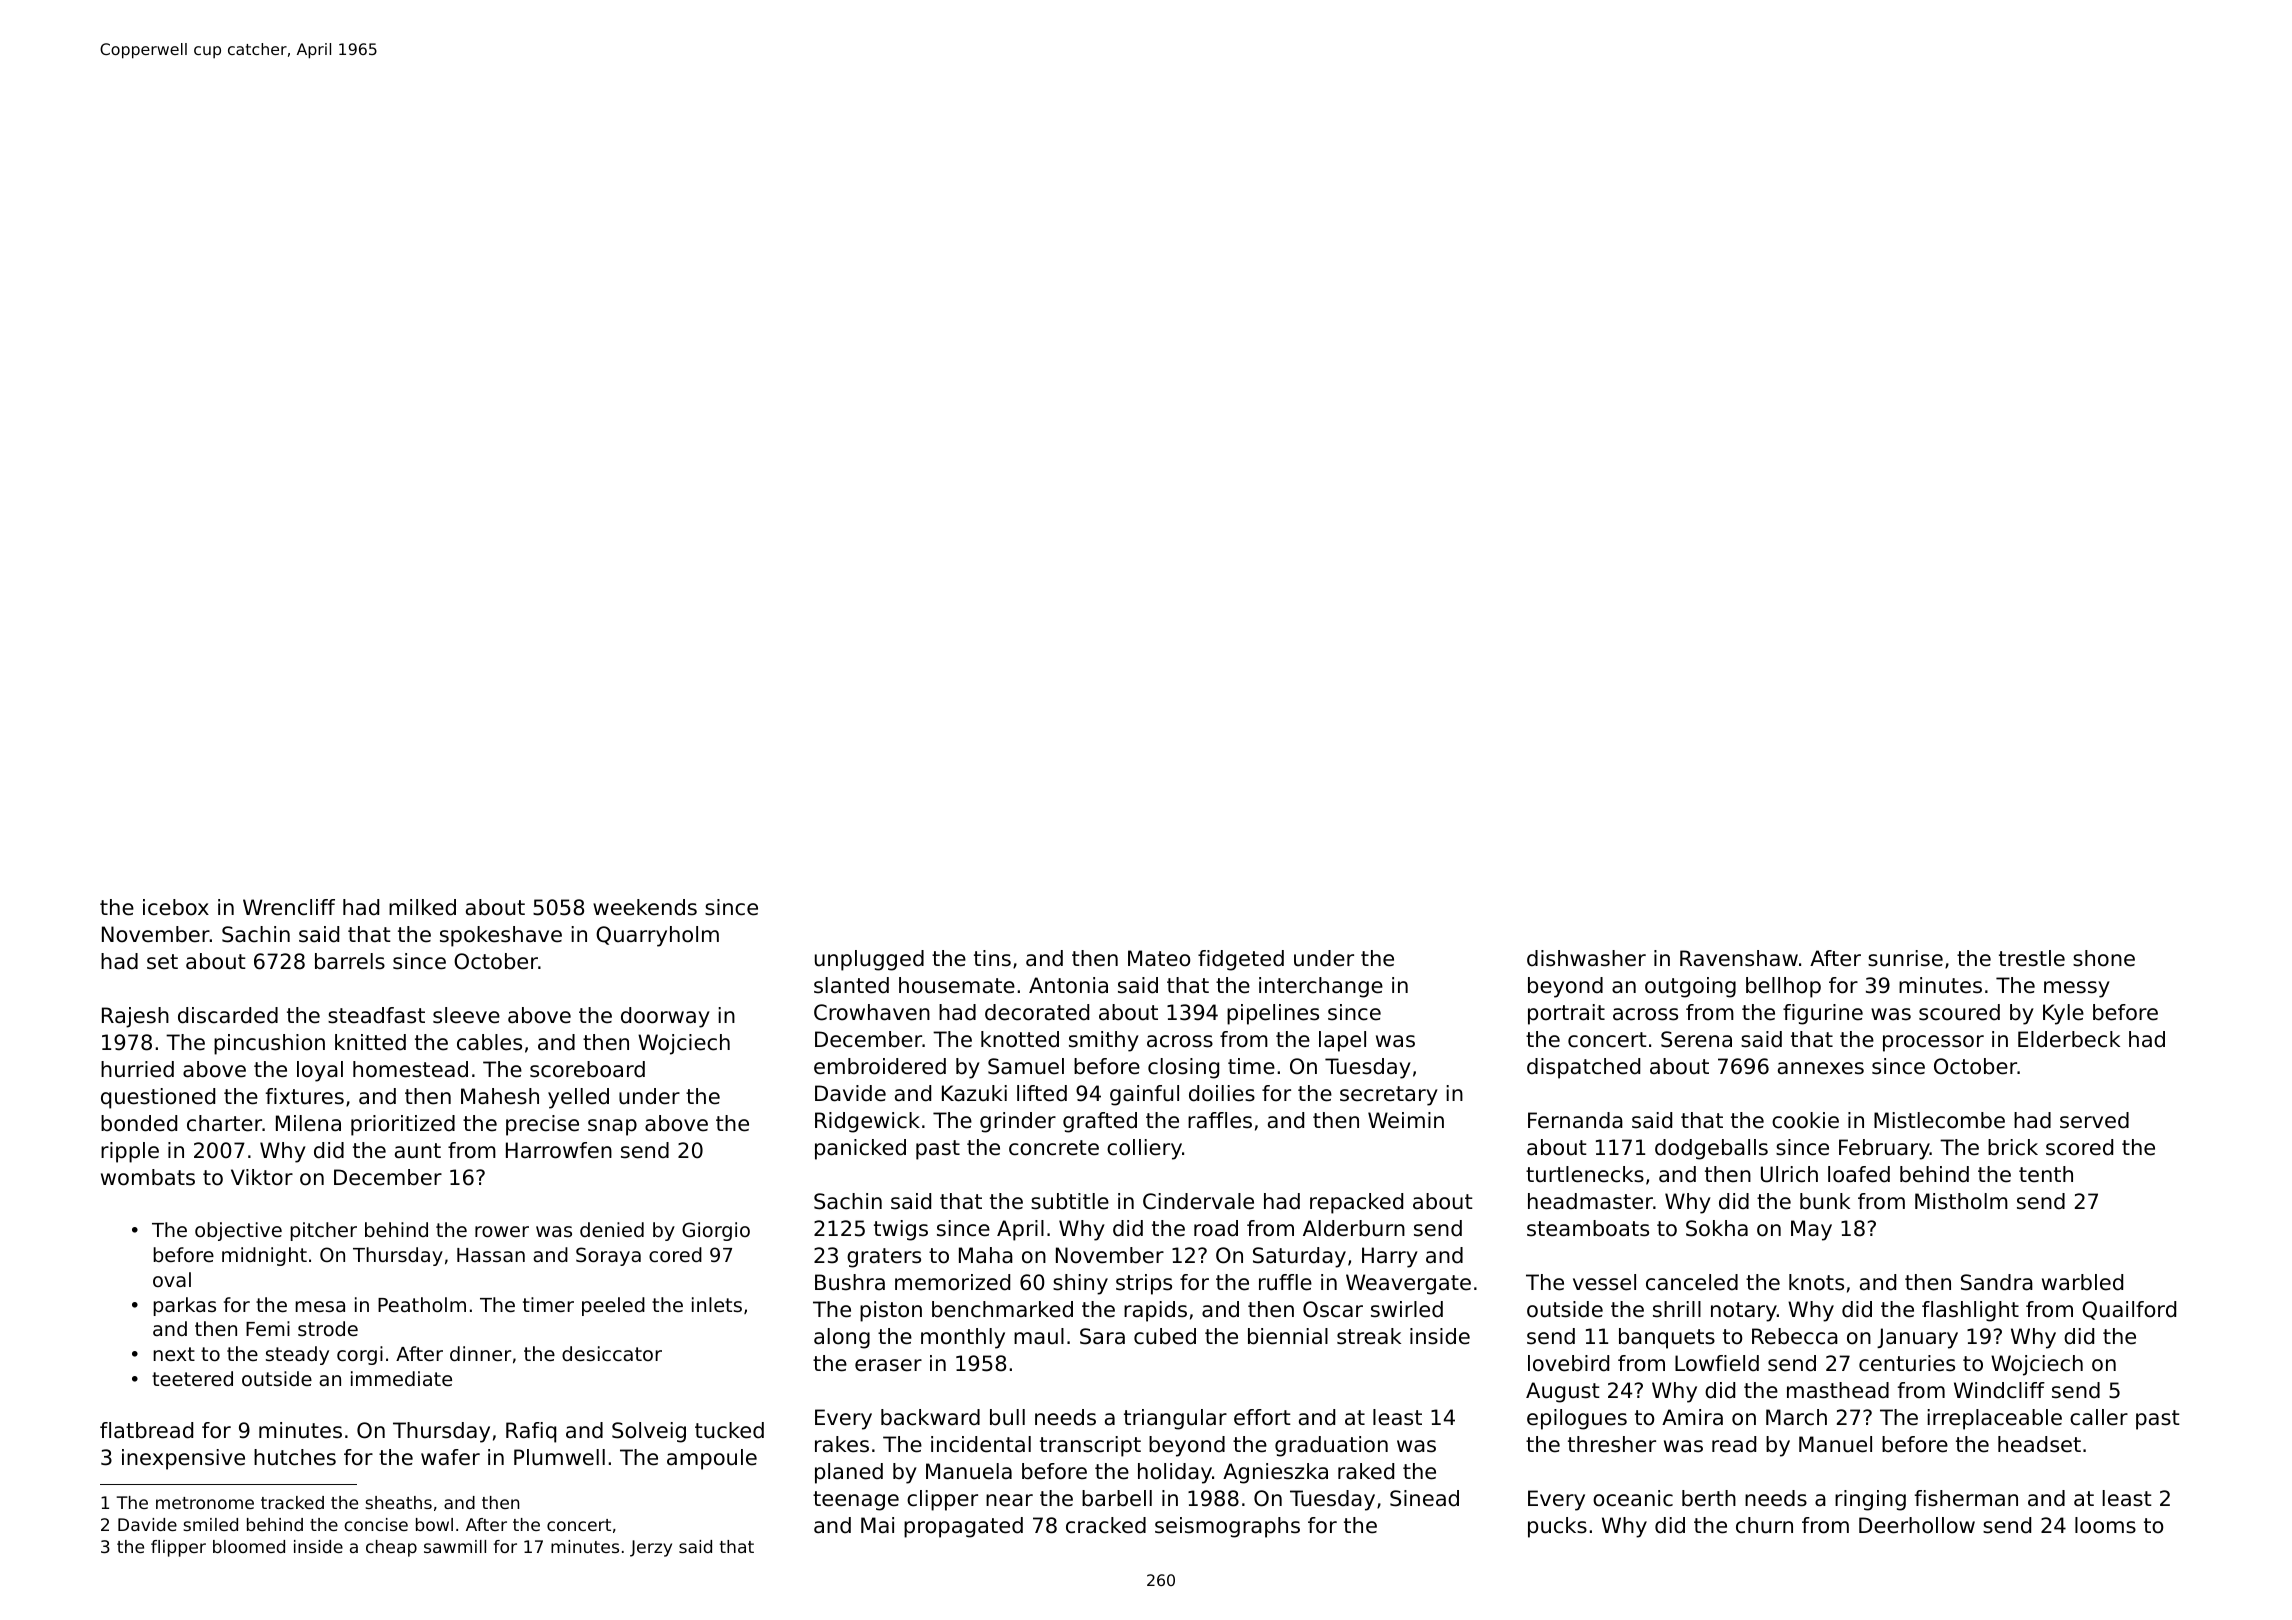 The height and width of the screenshot is (1620, 2292). What do you see at coordinates (2046, 1174) in the screenshot?
I see `tenth` at bounding box center [2046, 1174].
